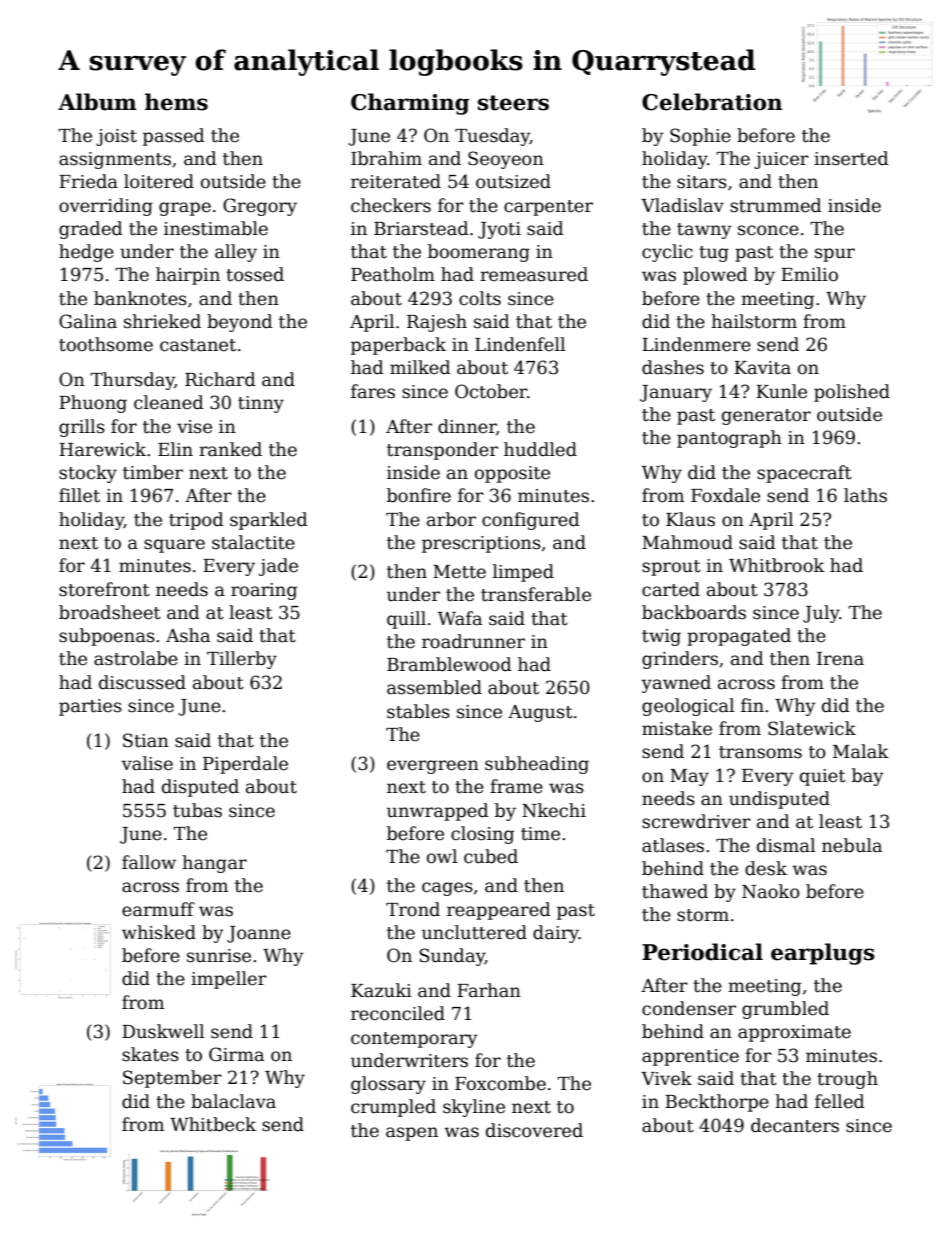 This screenshot has height=1233, width=952. Describe the element at coordinates (795, 1125) in the screenshot. I see `decanters` at that location.
